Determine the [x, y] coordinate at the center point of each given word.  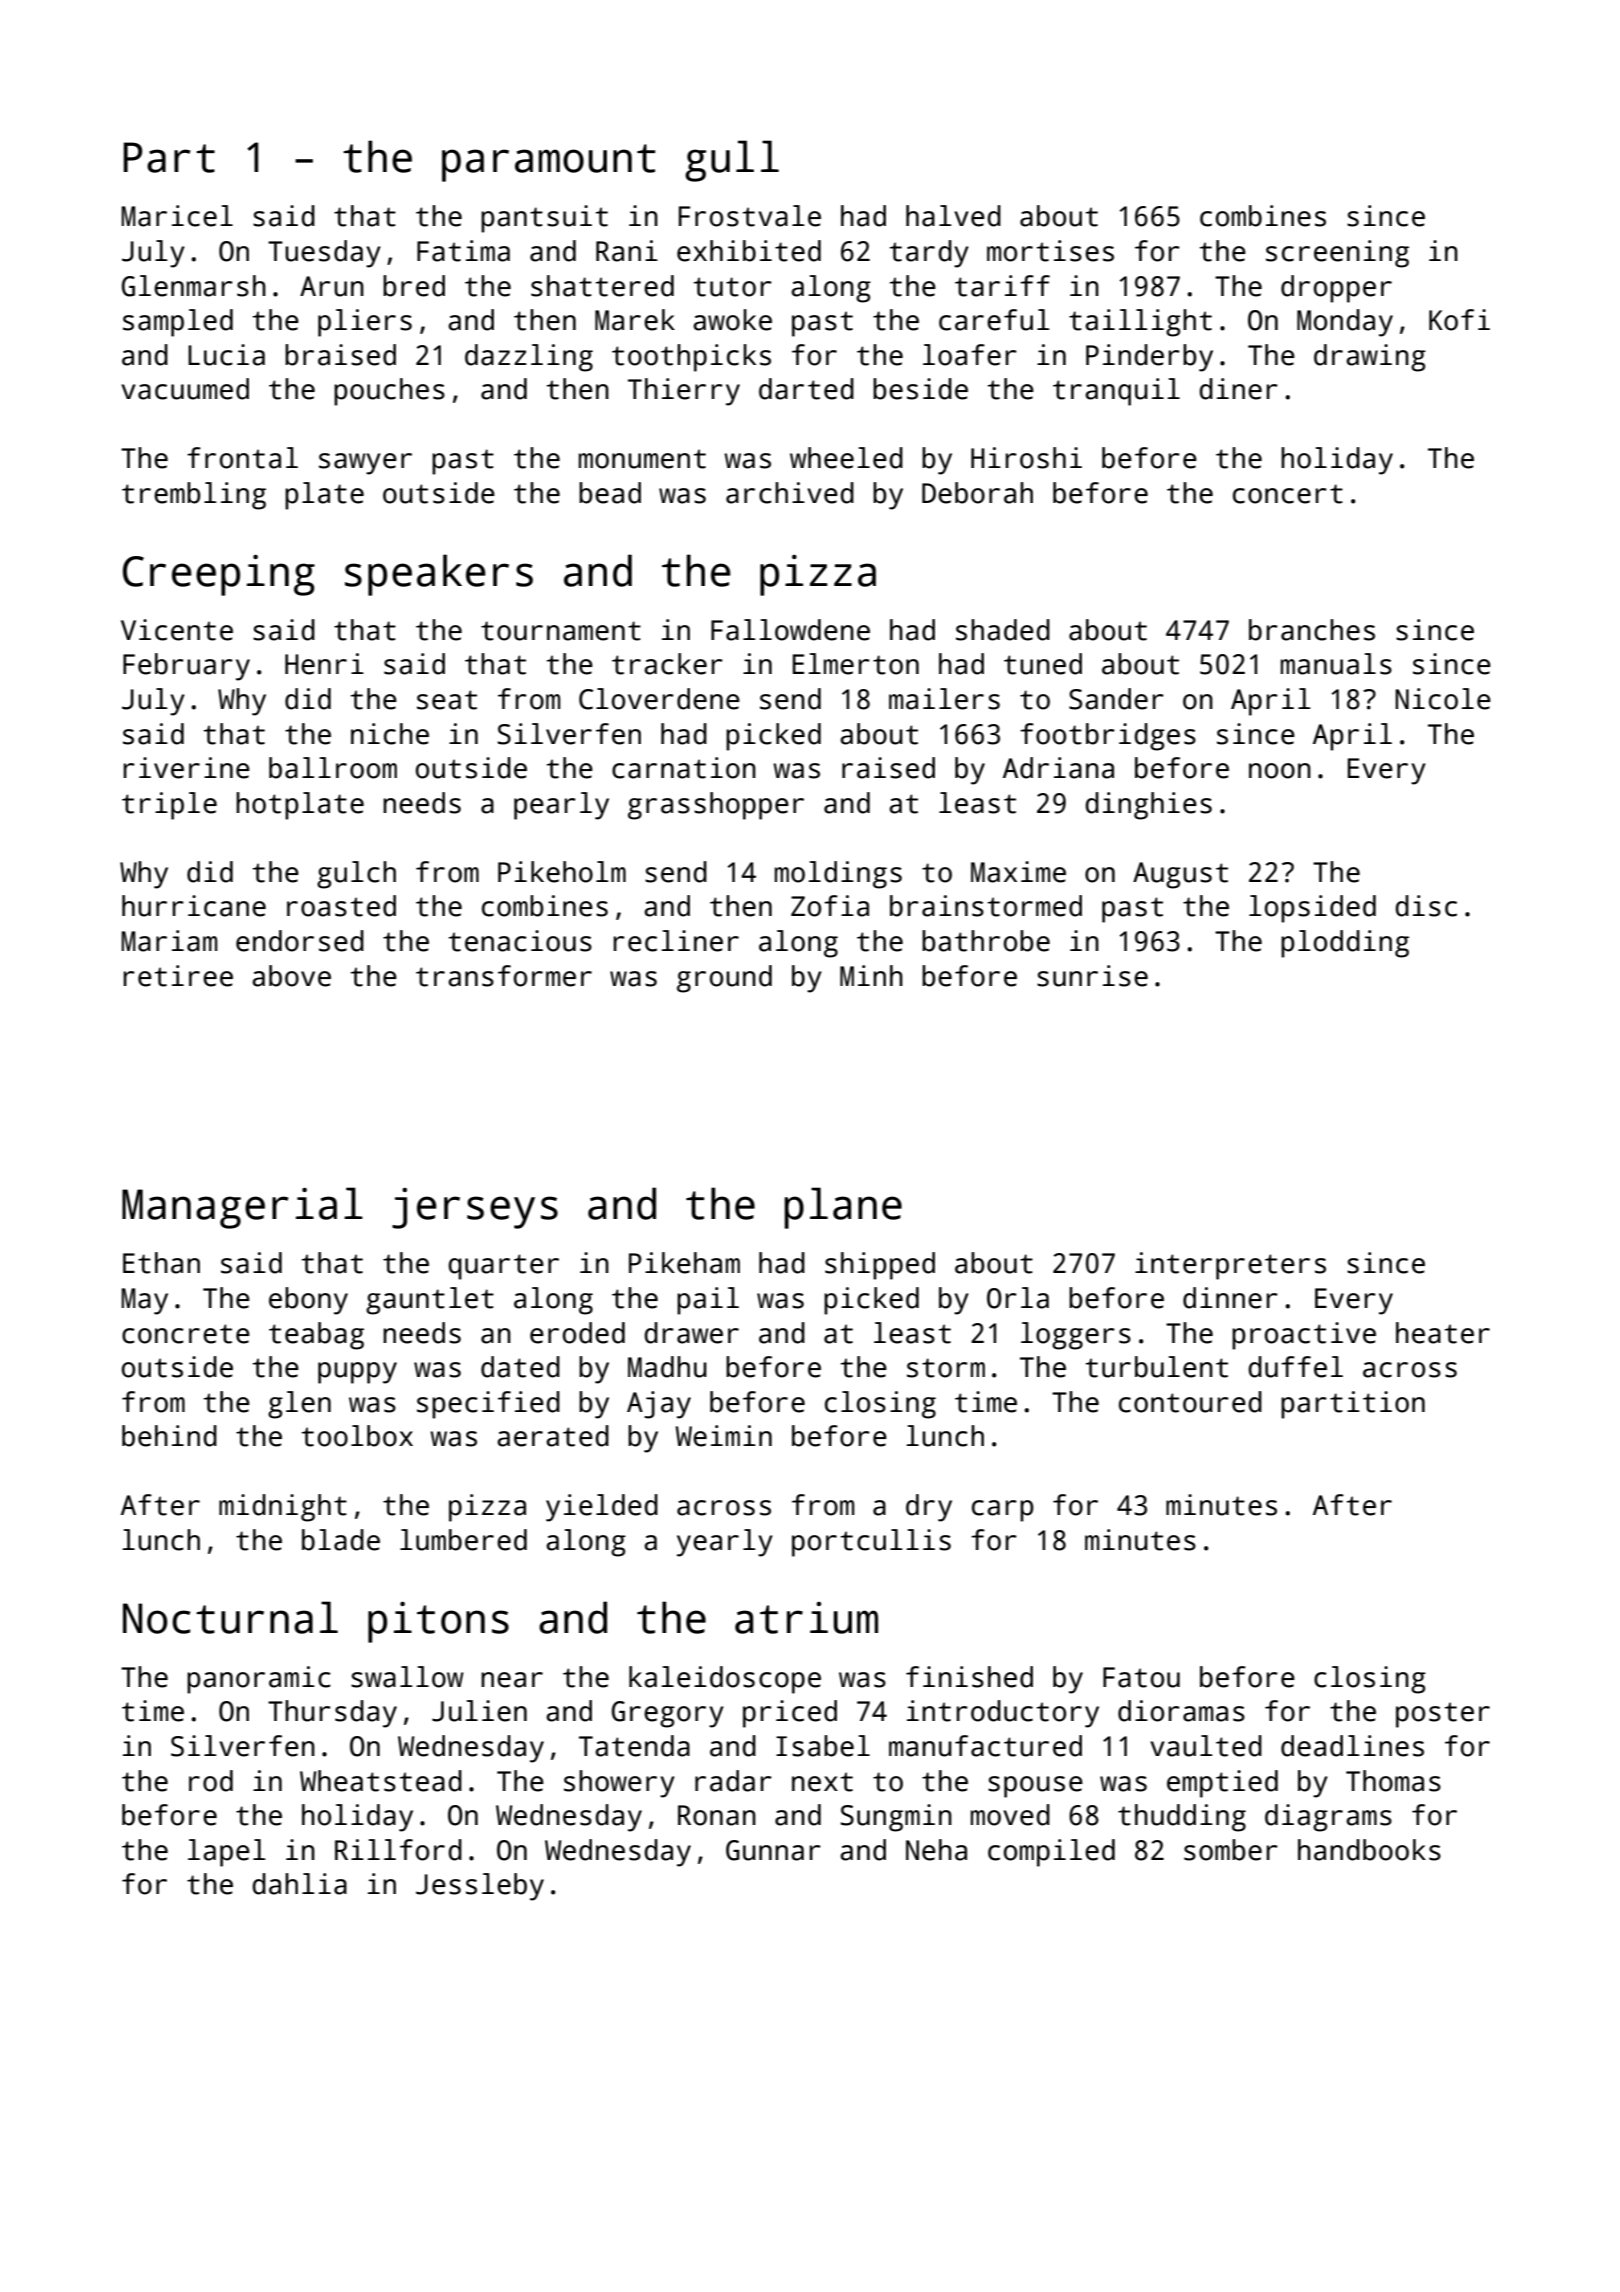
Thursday [332, 1714]
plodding [1345, 944]
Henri [324, 664]
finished [969, 1677]
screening [1337, 254]
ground [724, 979]
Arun [332, 286]
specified [488, 1405]
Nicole [1443, 699]
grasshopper [716, 806]
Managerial [242, 1208]
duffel [1295, 1367]
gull [732, 161]
